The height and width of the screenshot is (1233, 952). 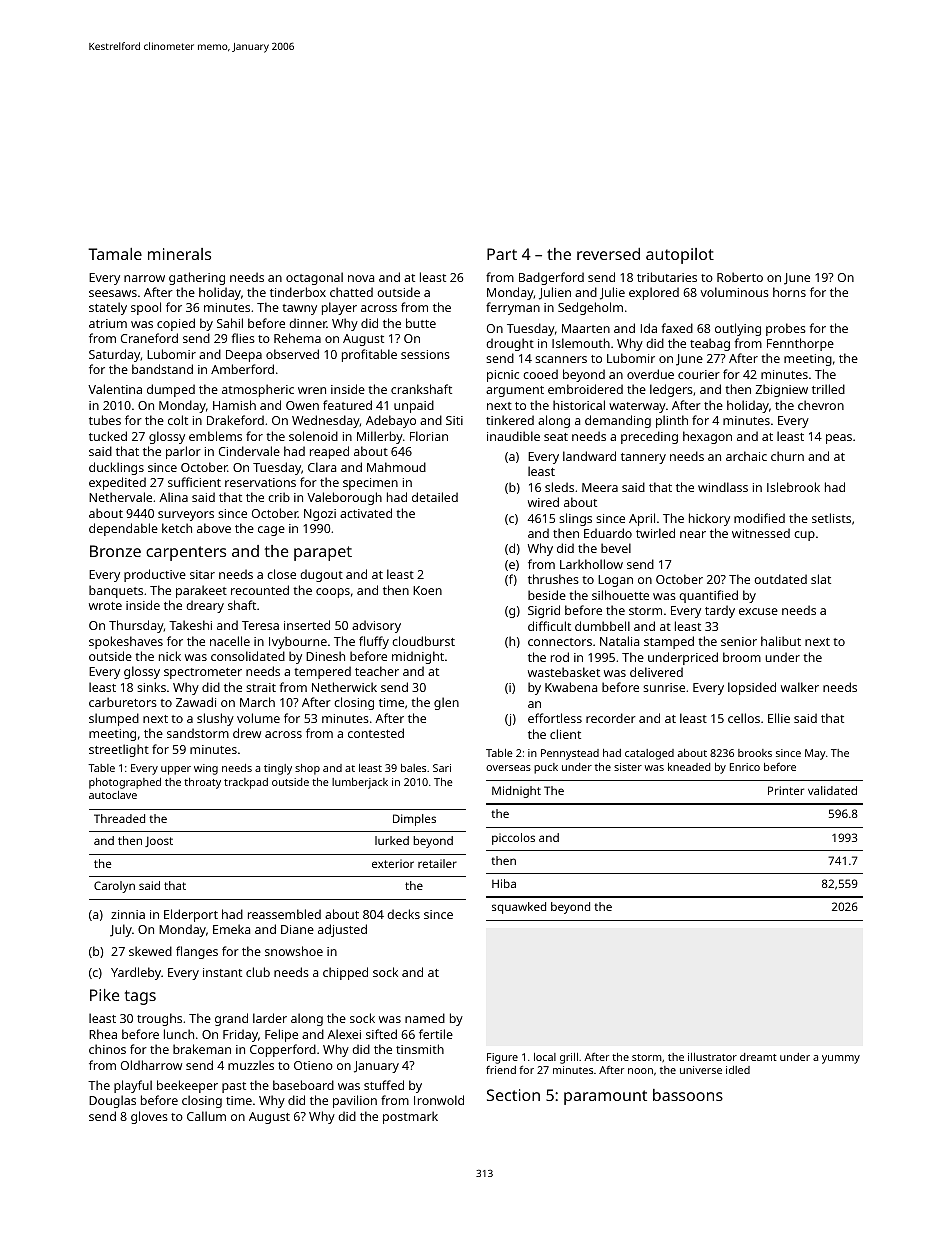 I want to click on Callum, so click(x=206, y=1116).
